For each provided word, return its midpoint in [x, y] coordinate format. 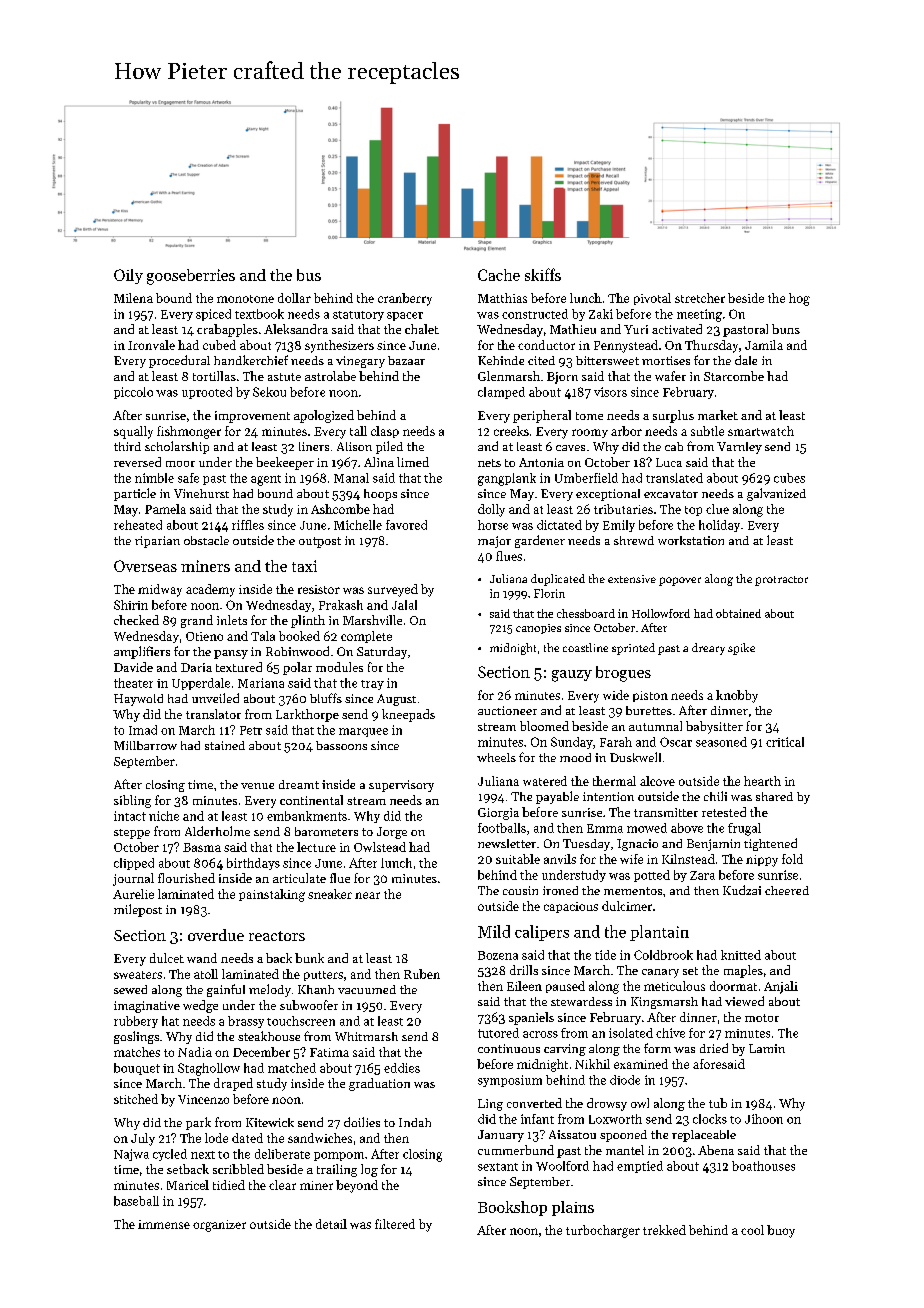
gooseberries [191, 277]
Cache [499, 275]
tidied [229, 1185]
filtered [395, 1224]
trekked [664, 1230]
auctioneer [507, 710]
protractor [781, 581]
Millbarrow [145, 745]
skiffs [543, 274]
